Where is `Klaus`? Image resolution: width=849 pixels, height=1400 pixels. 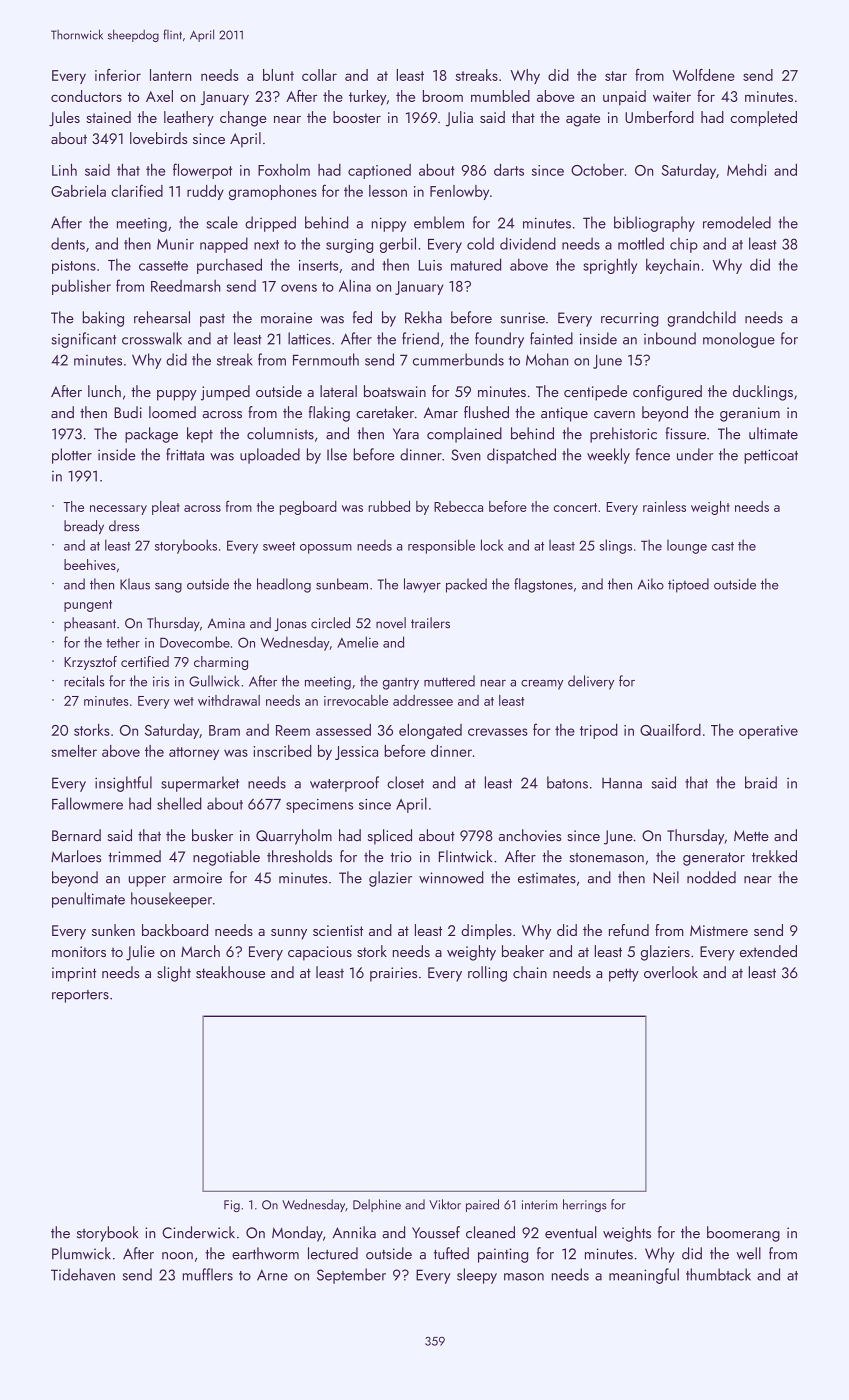
Klaus is located at coordinates (135, 584).
